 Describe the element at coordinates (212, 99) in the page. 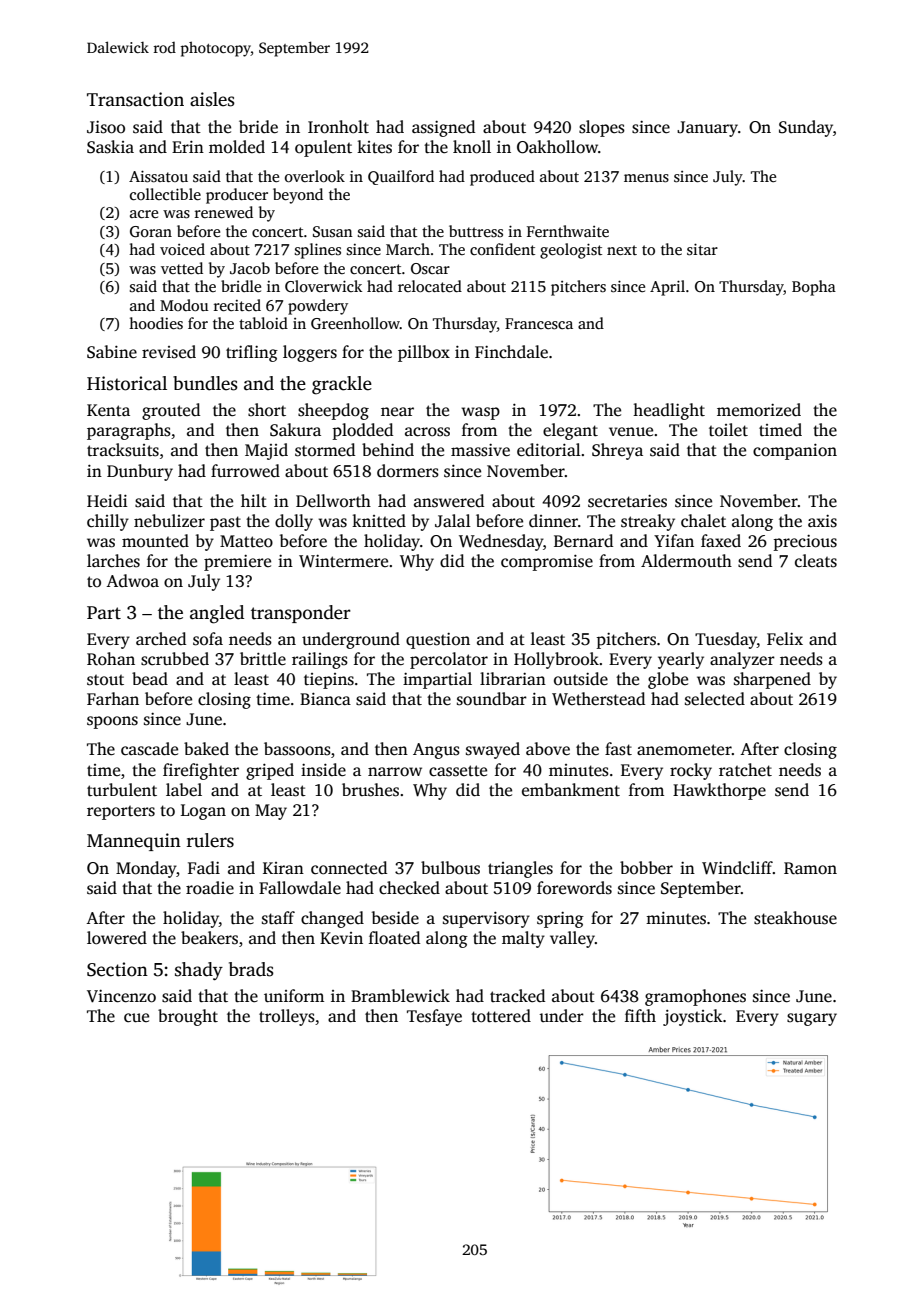

I see `aisles` at that location.
